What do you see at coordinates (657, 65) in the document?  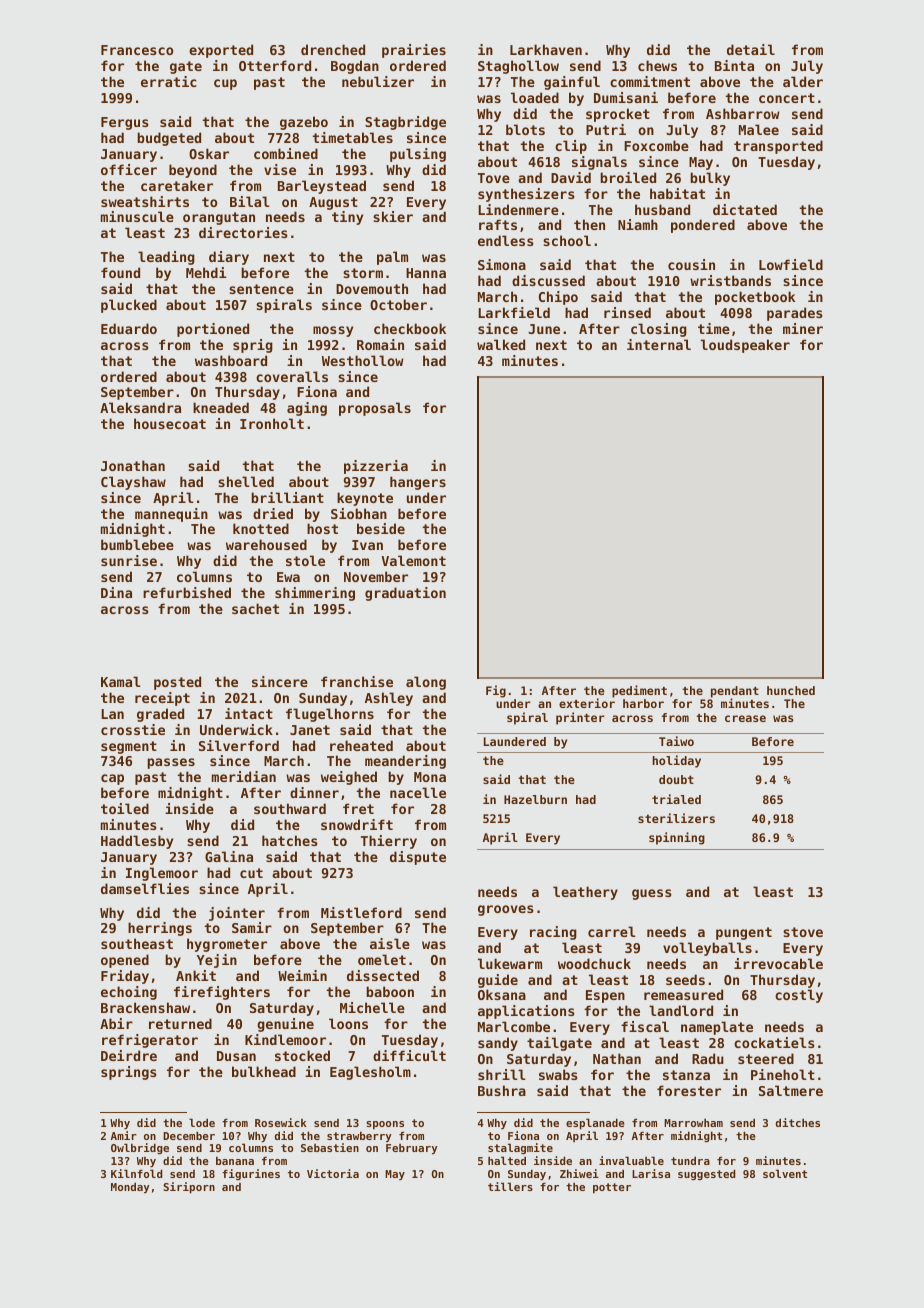 I see `chews` at bounding box center [657, 65].
